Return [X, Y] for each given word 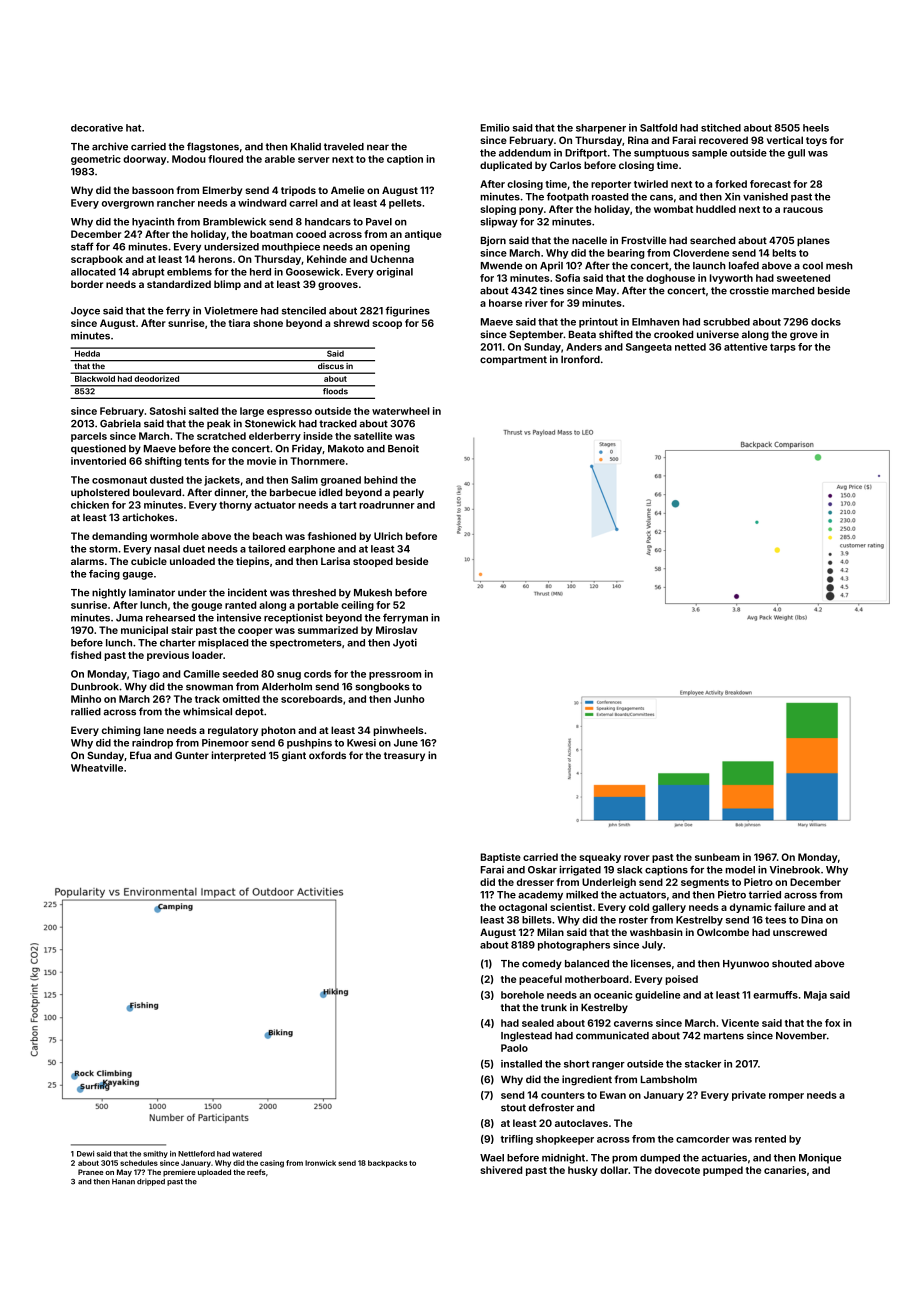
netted [690, 347]
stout [513, 1108]
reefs [256, 1172]
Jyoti [405, 643]
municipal [144, 631]
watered [247, 1154]
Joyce [85, 312]
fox [832, 1023]
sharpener [601, 129]
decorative [97, 128]
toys [816, 141]
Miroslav [397, 630]
